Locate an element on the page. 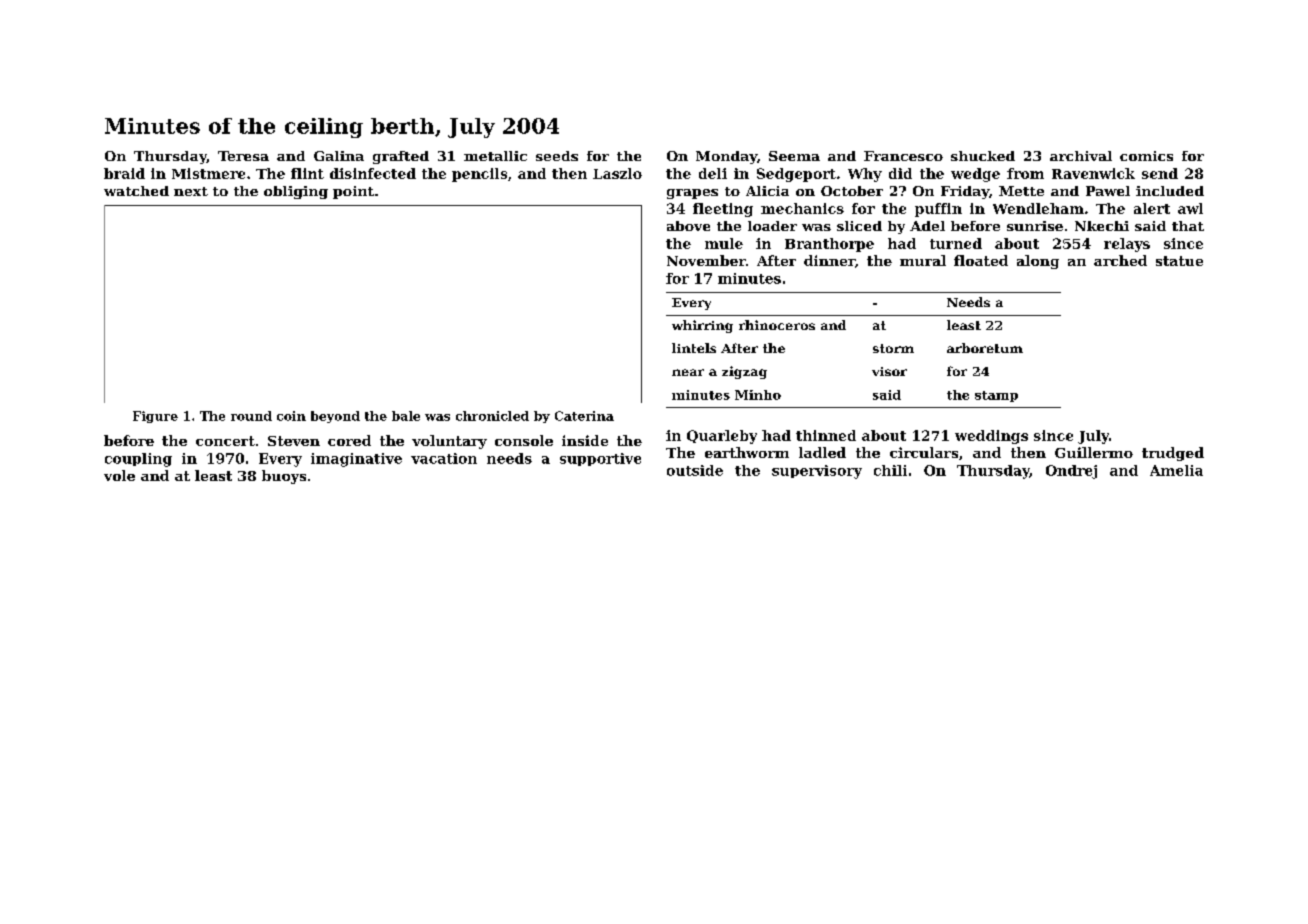  coupling is located at coordinates (138, 460).
